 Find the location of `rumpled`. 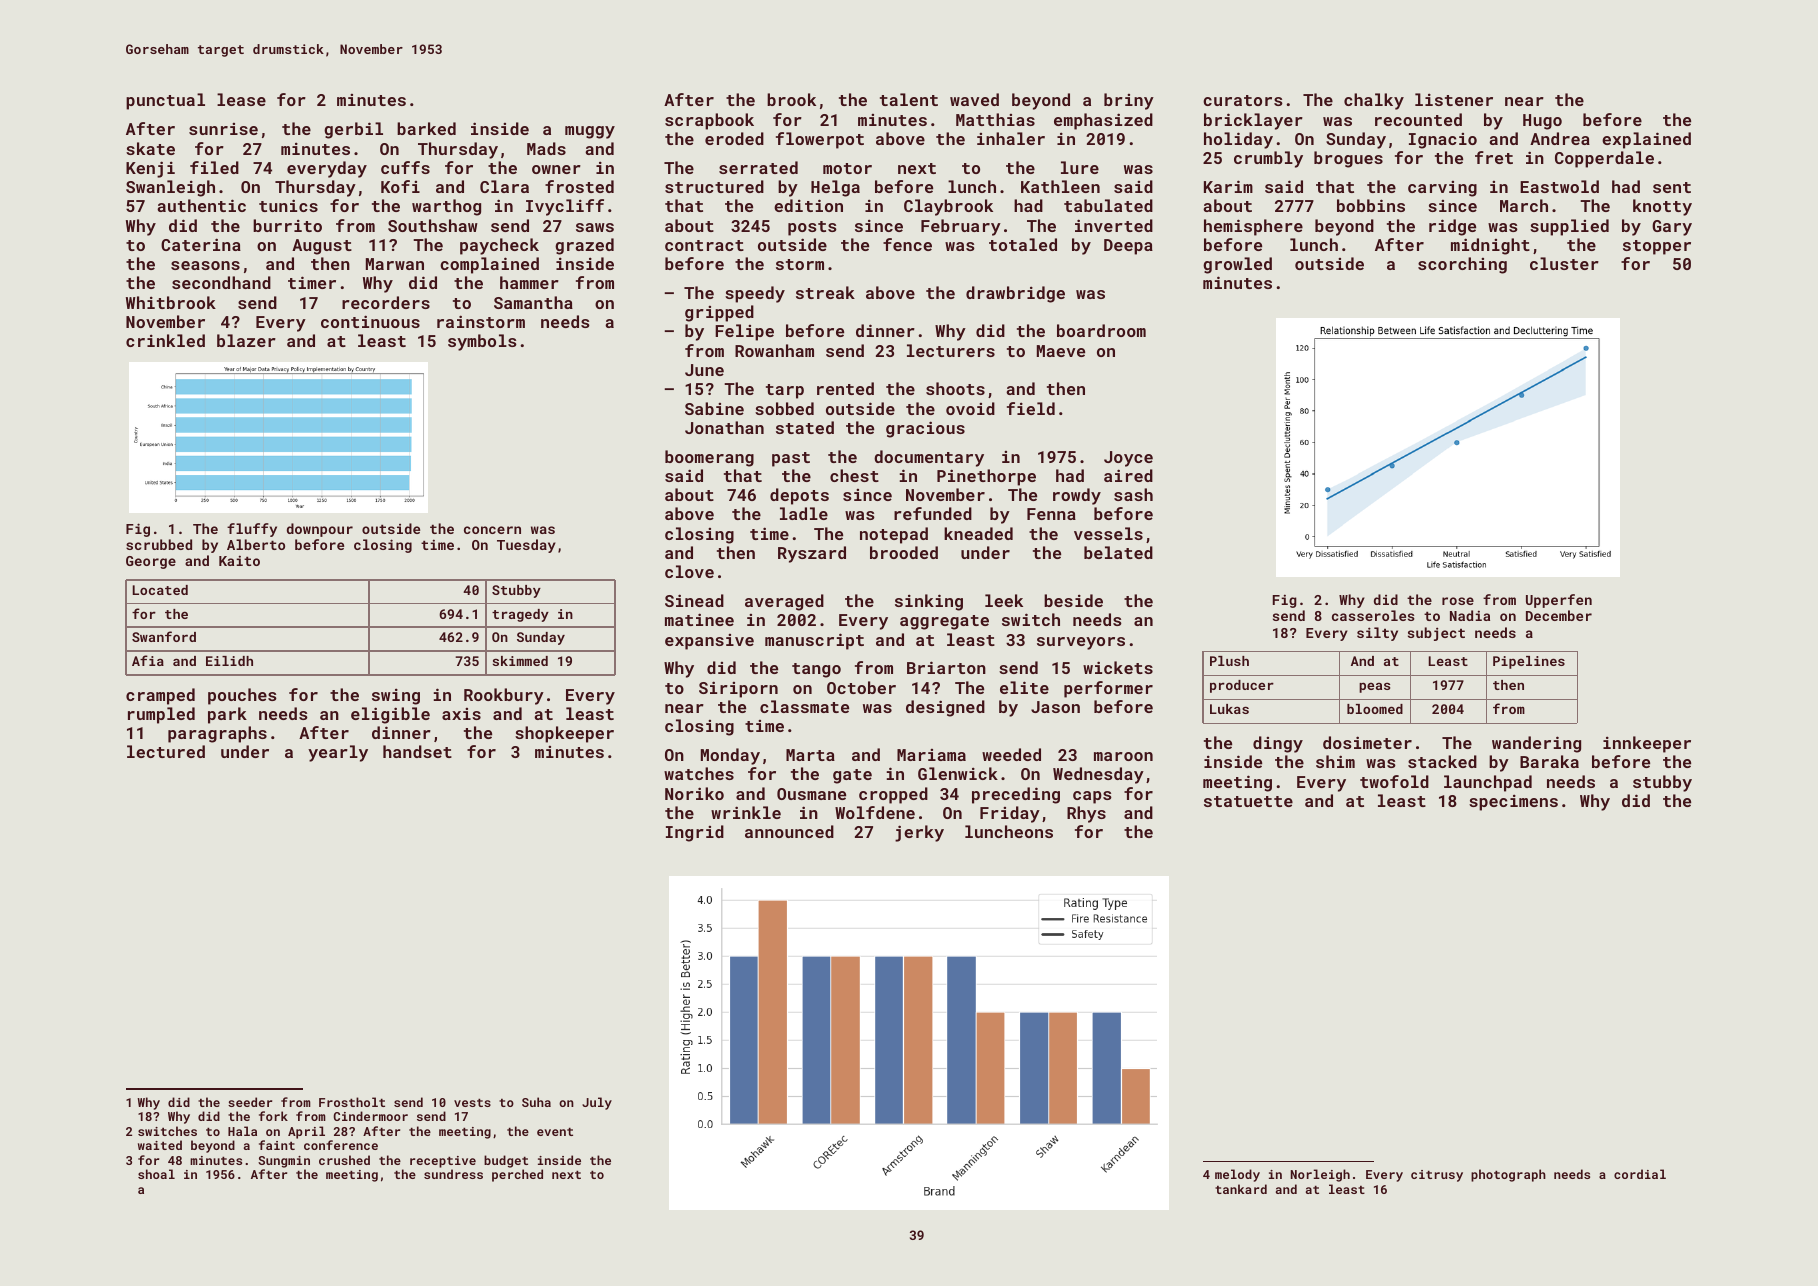

rumpled is located at coordinates (161, 715).
